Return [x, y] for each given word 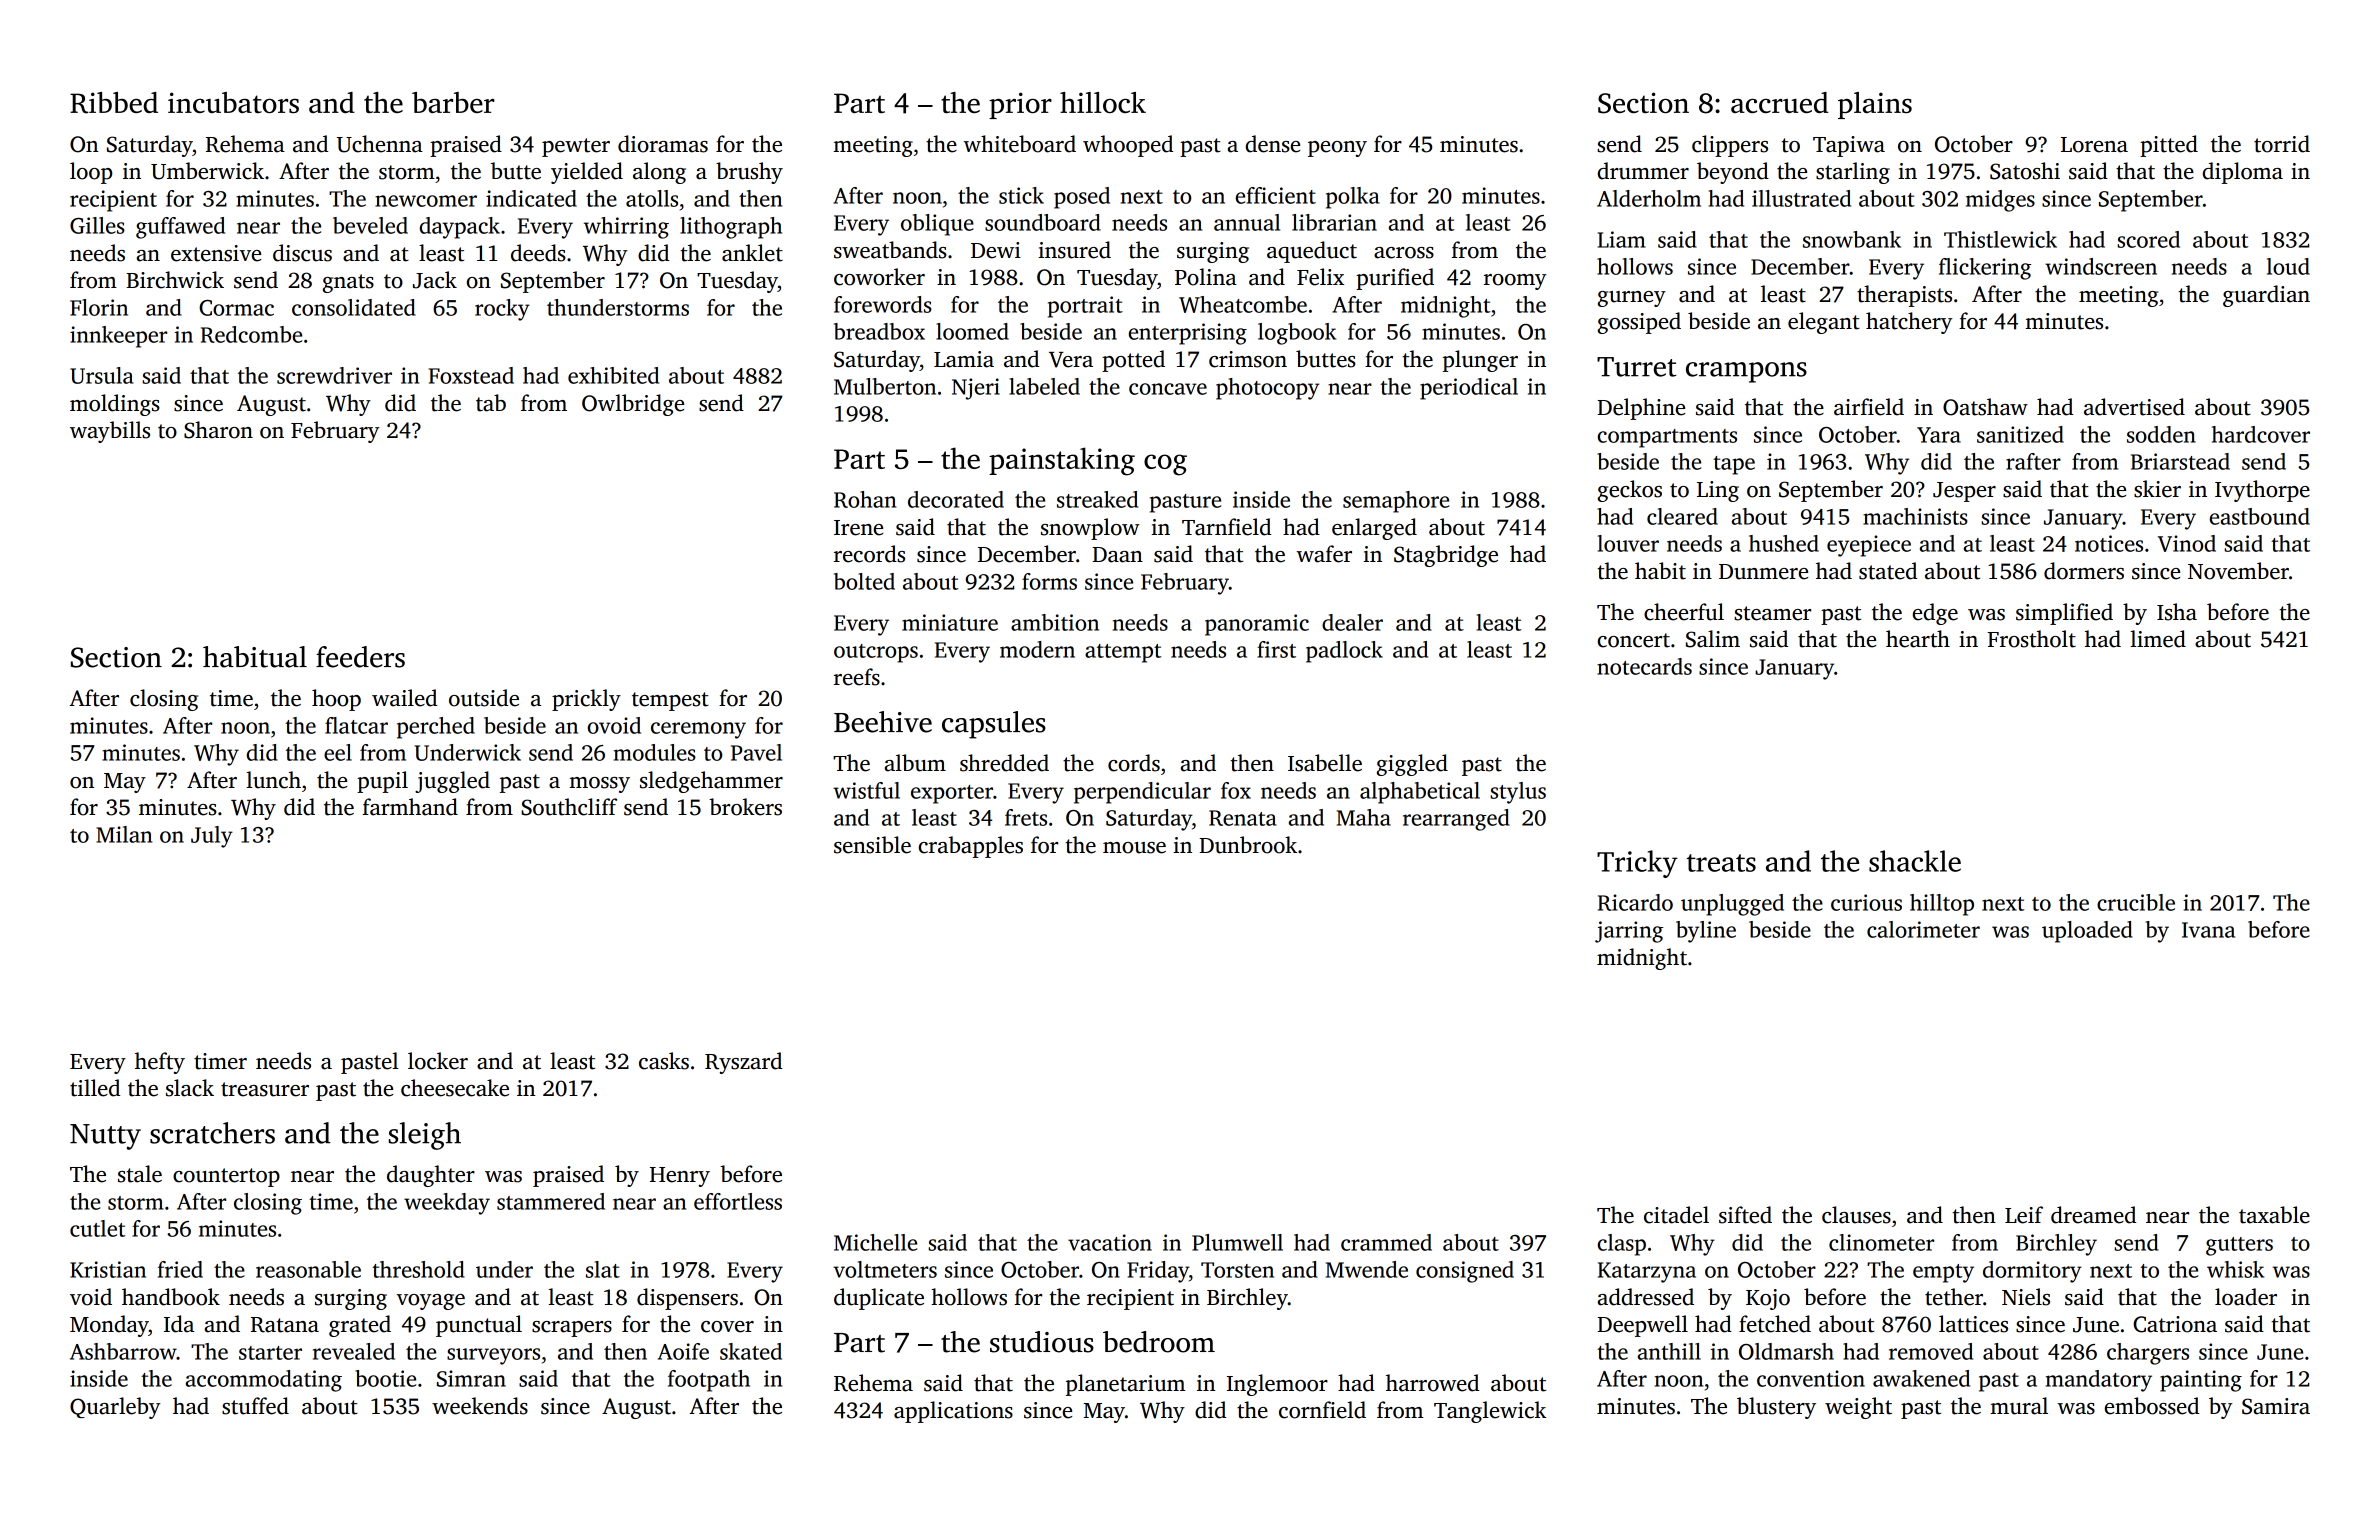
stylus [1518, 793]
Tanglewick [1490, 1412]
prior [1020, 105]
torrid [2282, 144]
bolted [864, 581]
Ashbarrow [123, 1351]
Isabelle [1325, 763]
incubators [233, 102]
